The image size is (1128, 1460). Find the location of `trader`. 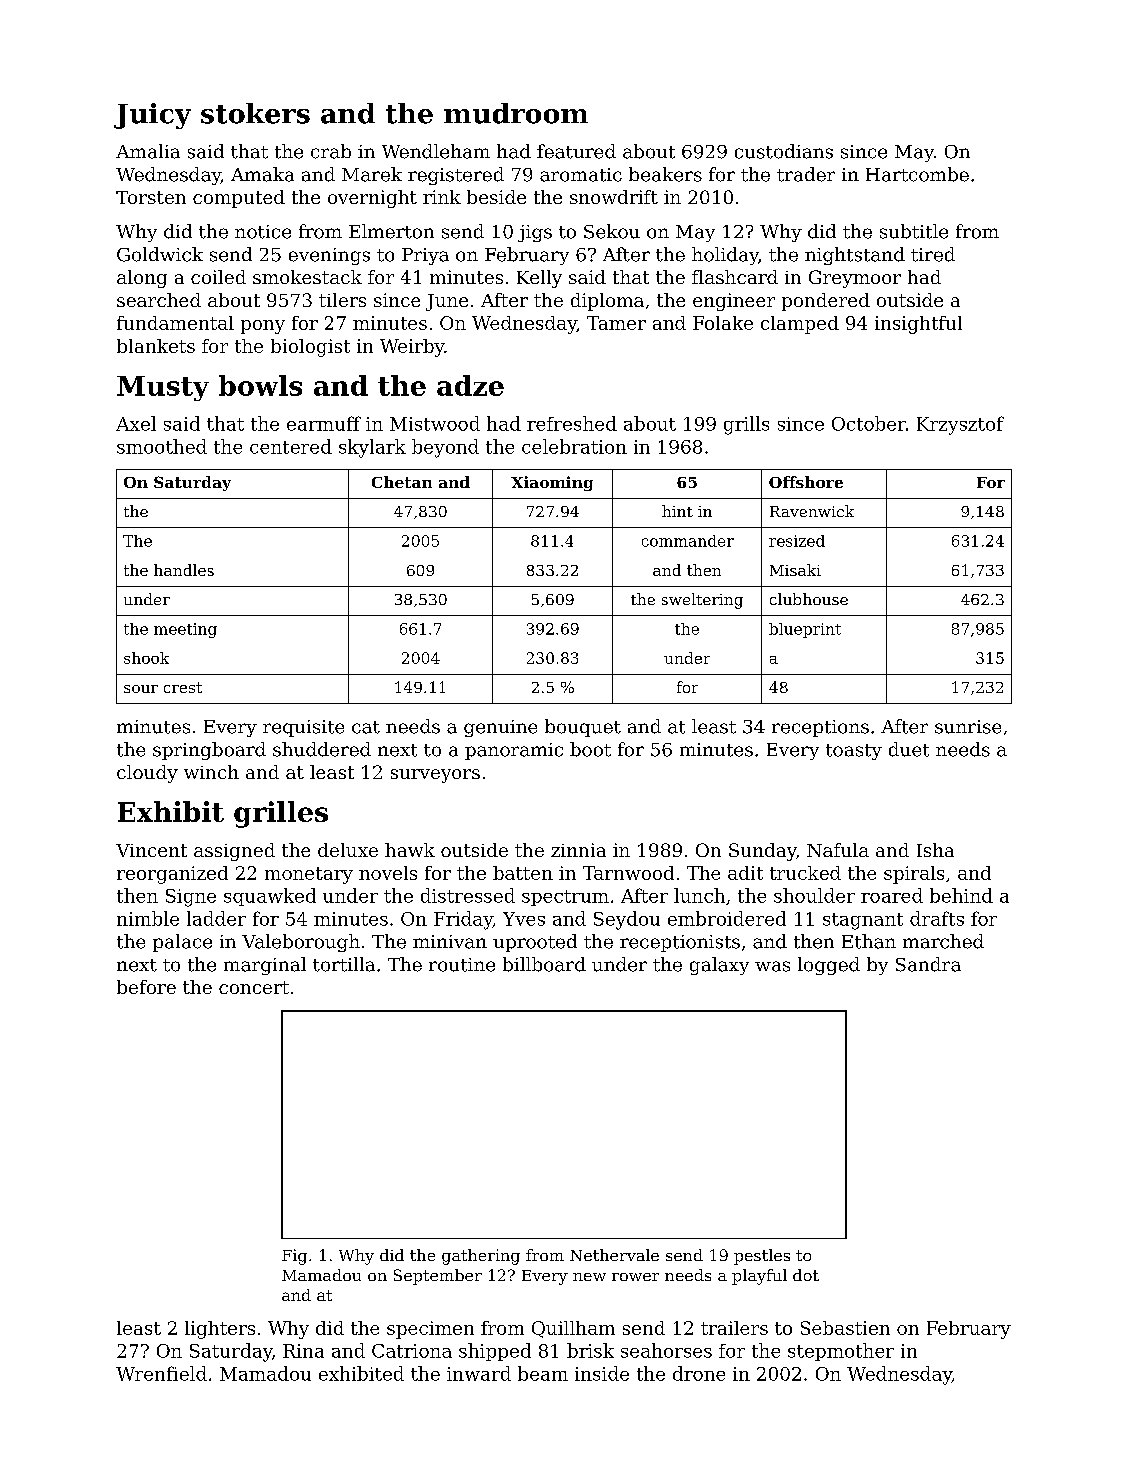

trader is located at coordinates (806, 174).
